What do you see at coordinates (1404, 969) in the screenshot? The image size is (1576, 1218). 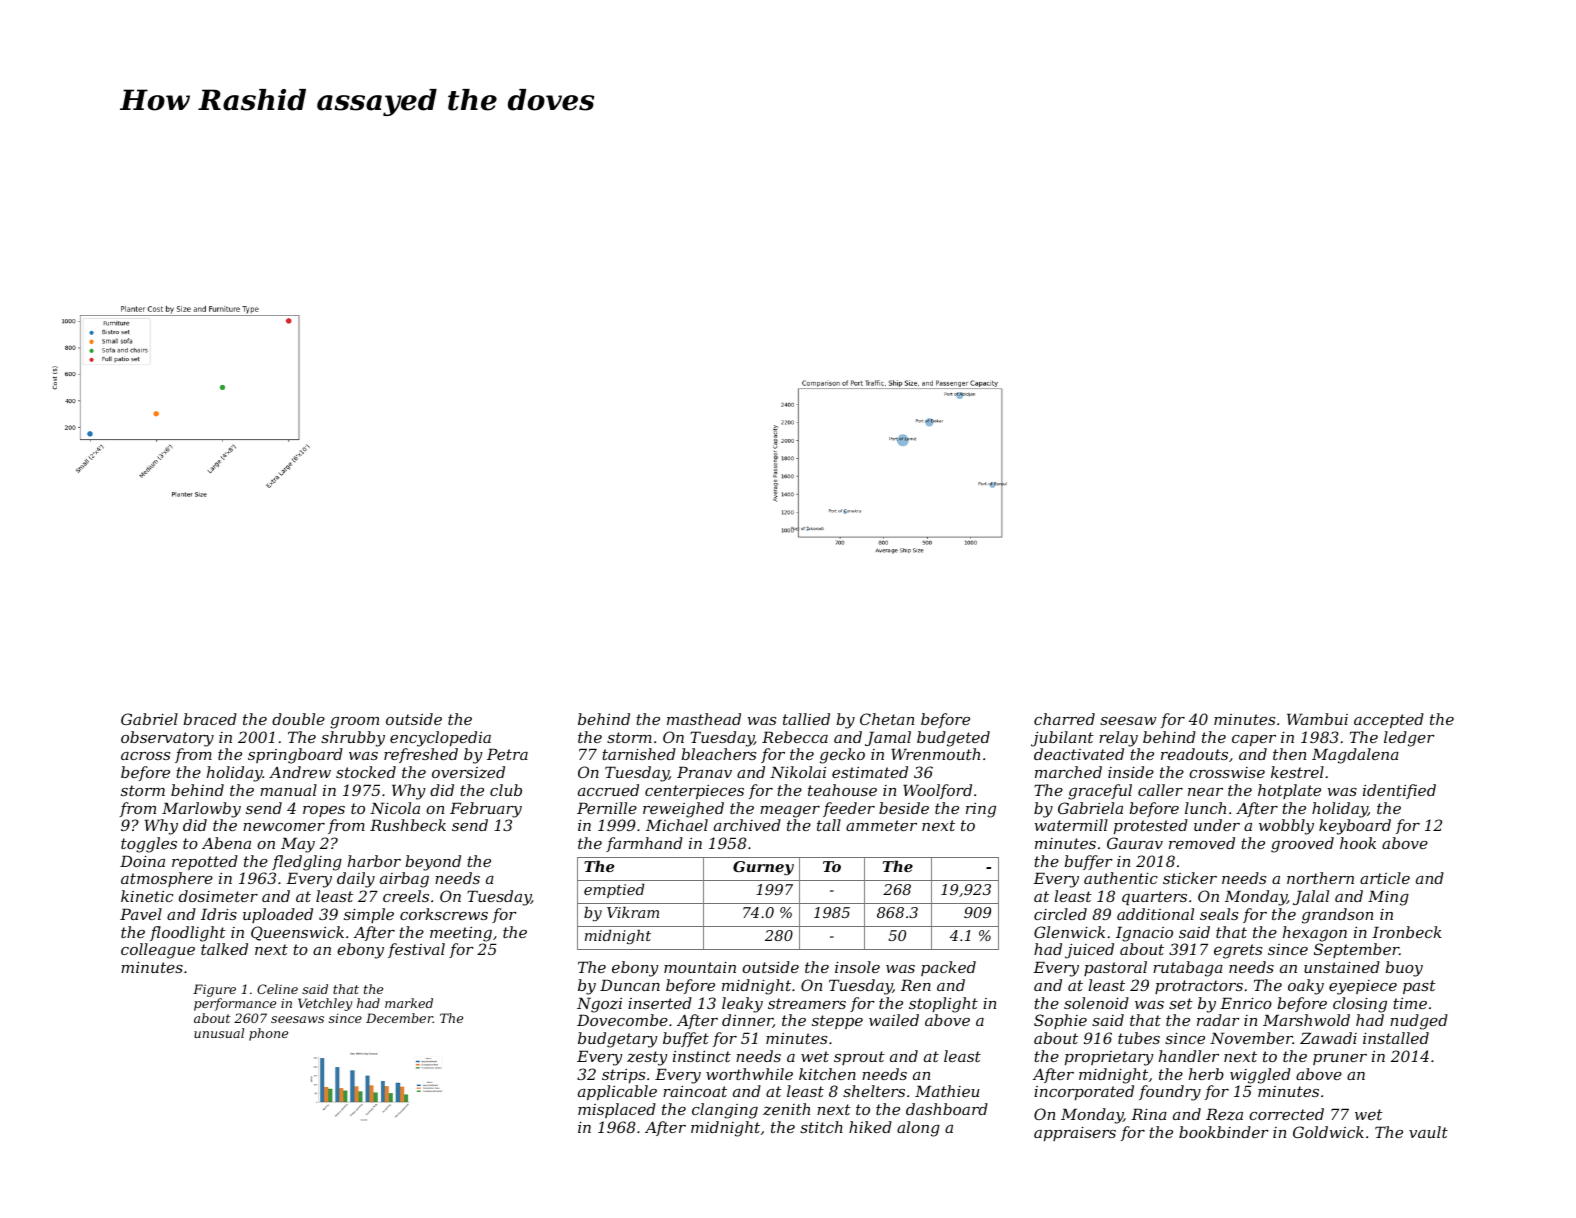 I see `buoy` at bounding box center [1404, 969].
